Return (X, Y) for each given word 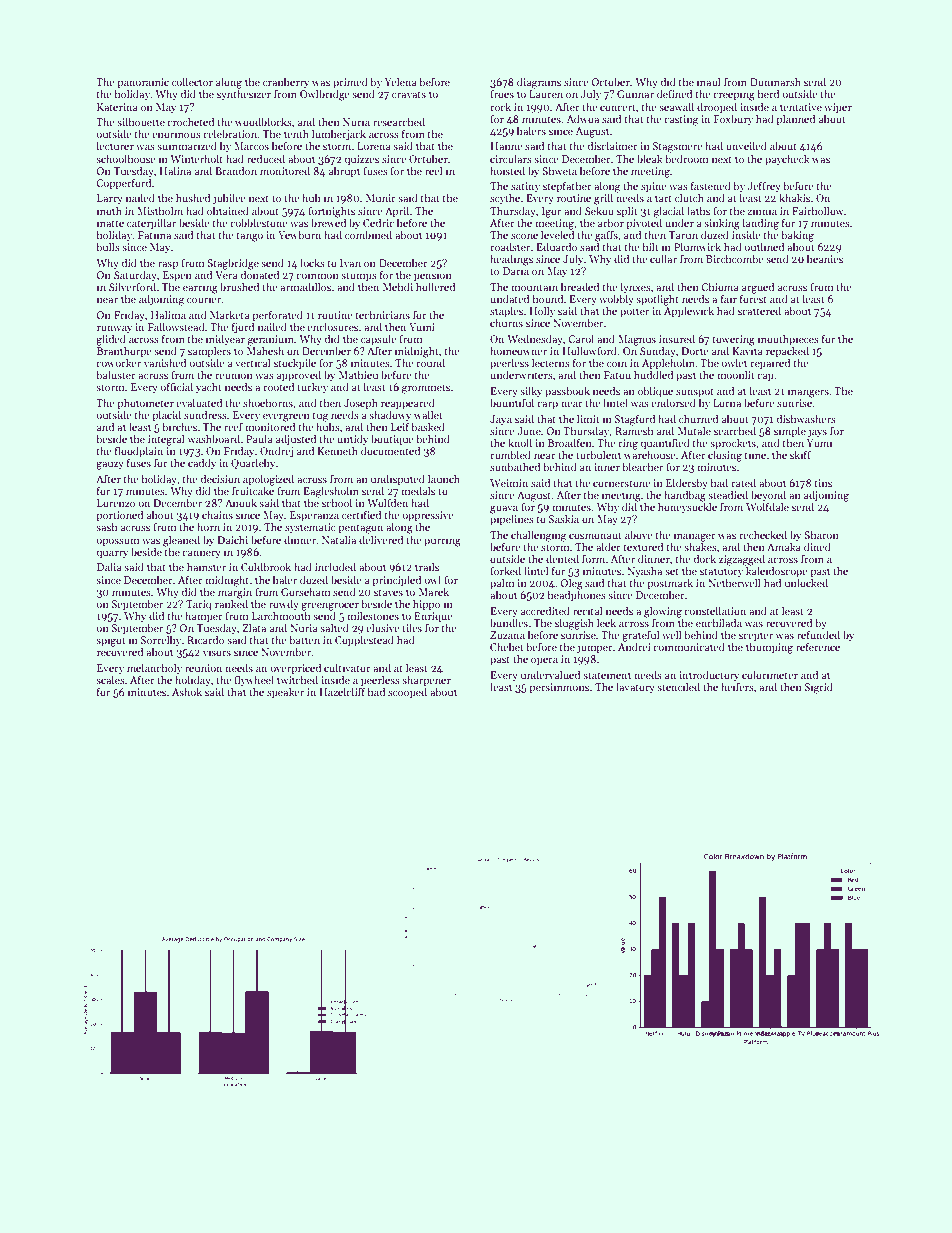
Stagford (635, 420)
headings (511, 260)
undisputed (398, 480)
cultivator (347, 667)
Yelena (400, 81)
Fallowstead (176, 326)
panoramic (143, 83)
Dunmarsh (775, 81)
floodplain (139, 452)
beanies (825, 258)
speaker (285, 693)
